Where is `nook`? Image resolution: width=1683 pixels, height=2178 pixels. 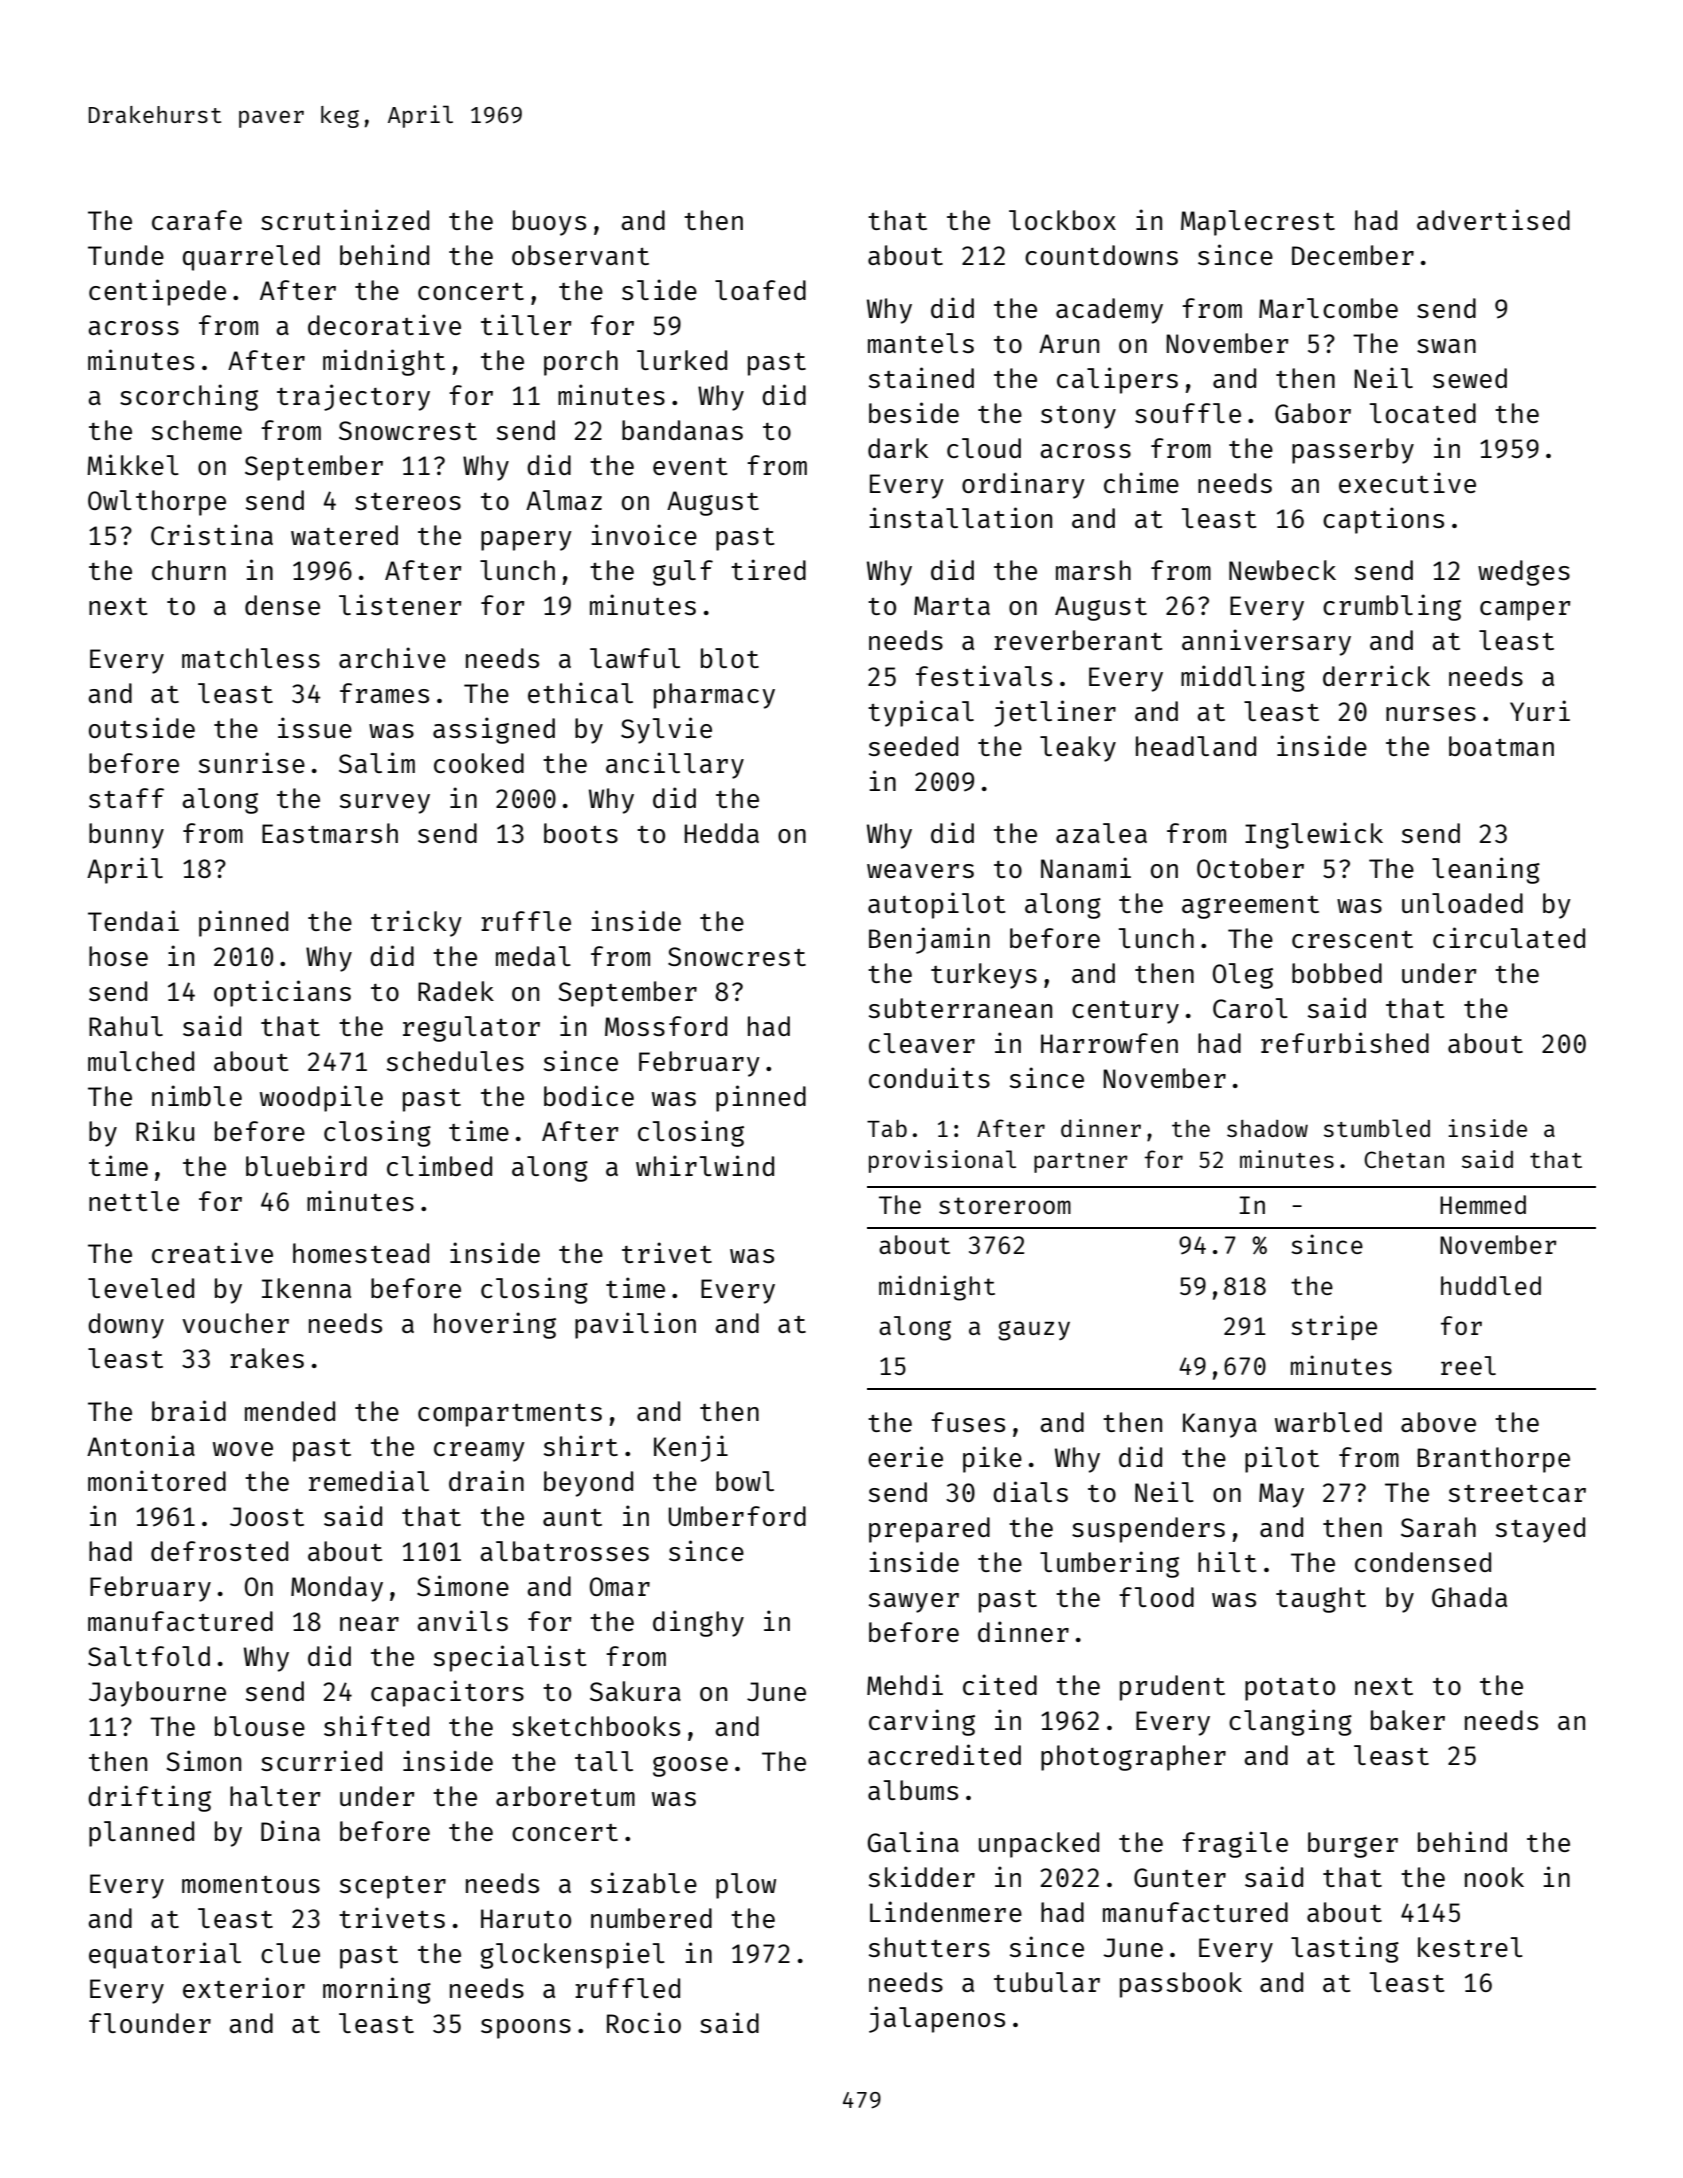 nook is located at coordinates (1494, 1877).
